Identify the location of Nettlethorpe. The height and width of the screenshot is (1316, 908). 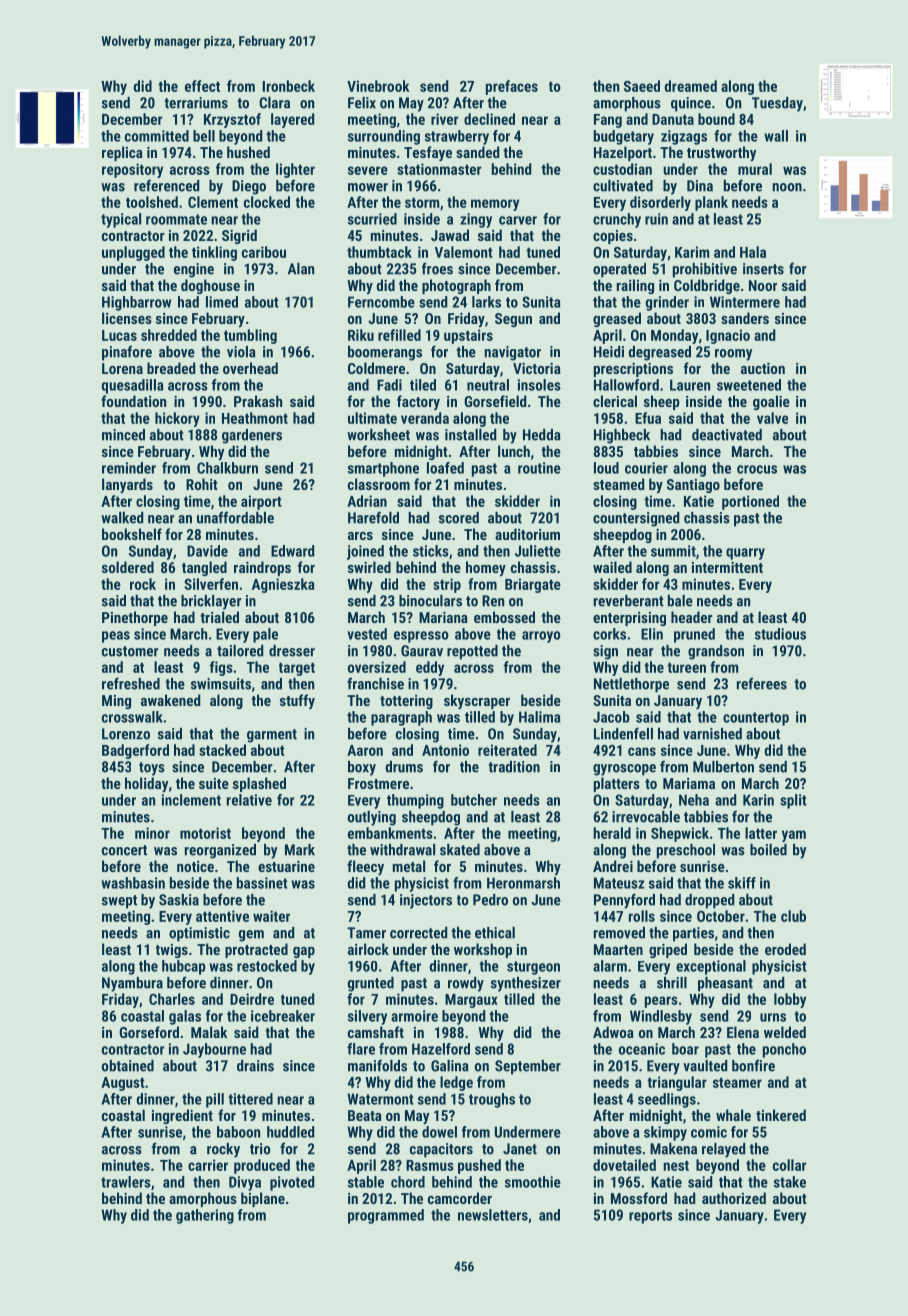
(631, 685).
